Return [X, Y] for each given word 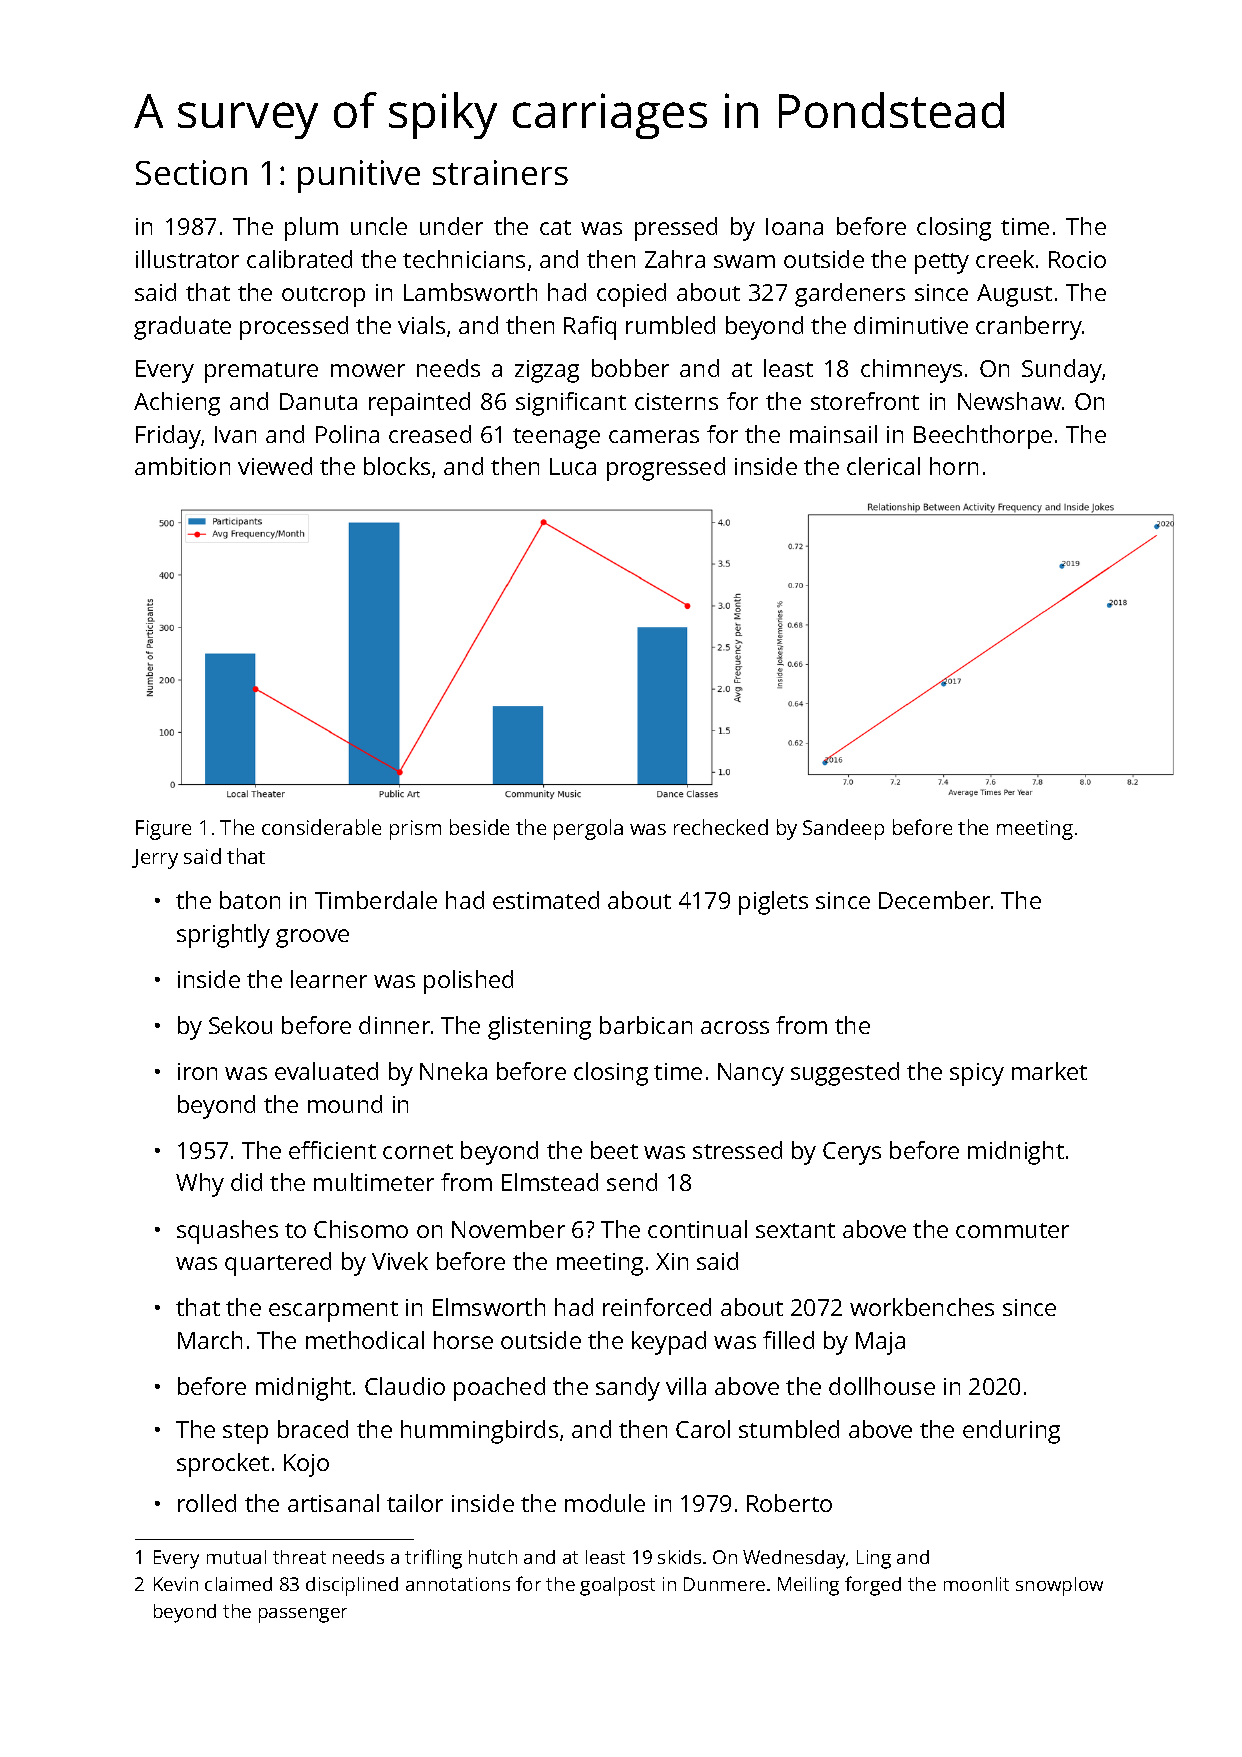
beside [479, 827]
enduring [1011, 1432]
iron [197, 1071]
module [605, 1503]
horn [954, 466]
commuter [1012, 1230]
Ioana [794, 226]
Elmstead [550, 1182]
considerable [321, 827]
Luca [573, 466]
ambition [182, 466]
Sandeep [843, 829]
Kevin [176, 1584]
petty [942, 263]
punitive [359, 176]
